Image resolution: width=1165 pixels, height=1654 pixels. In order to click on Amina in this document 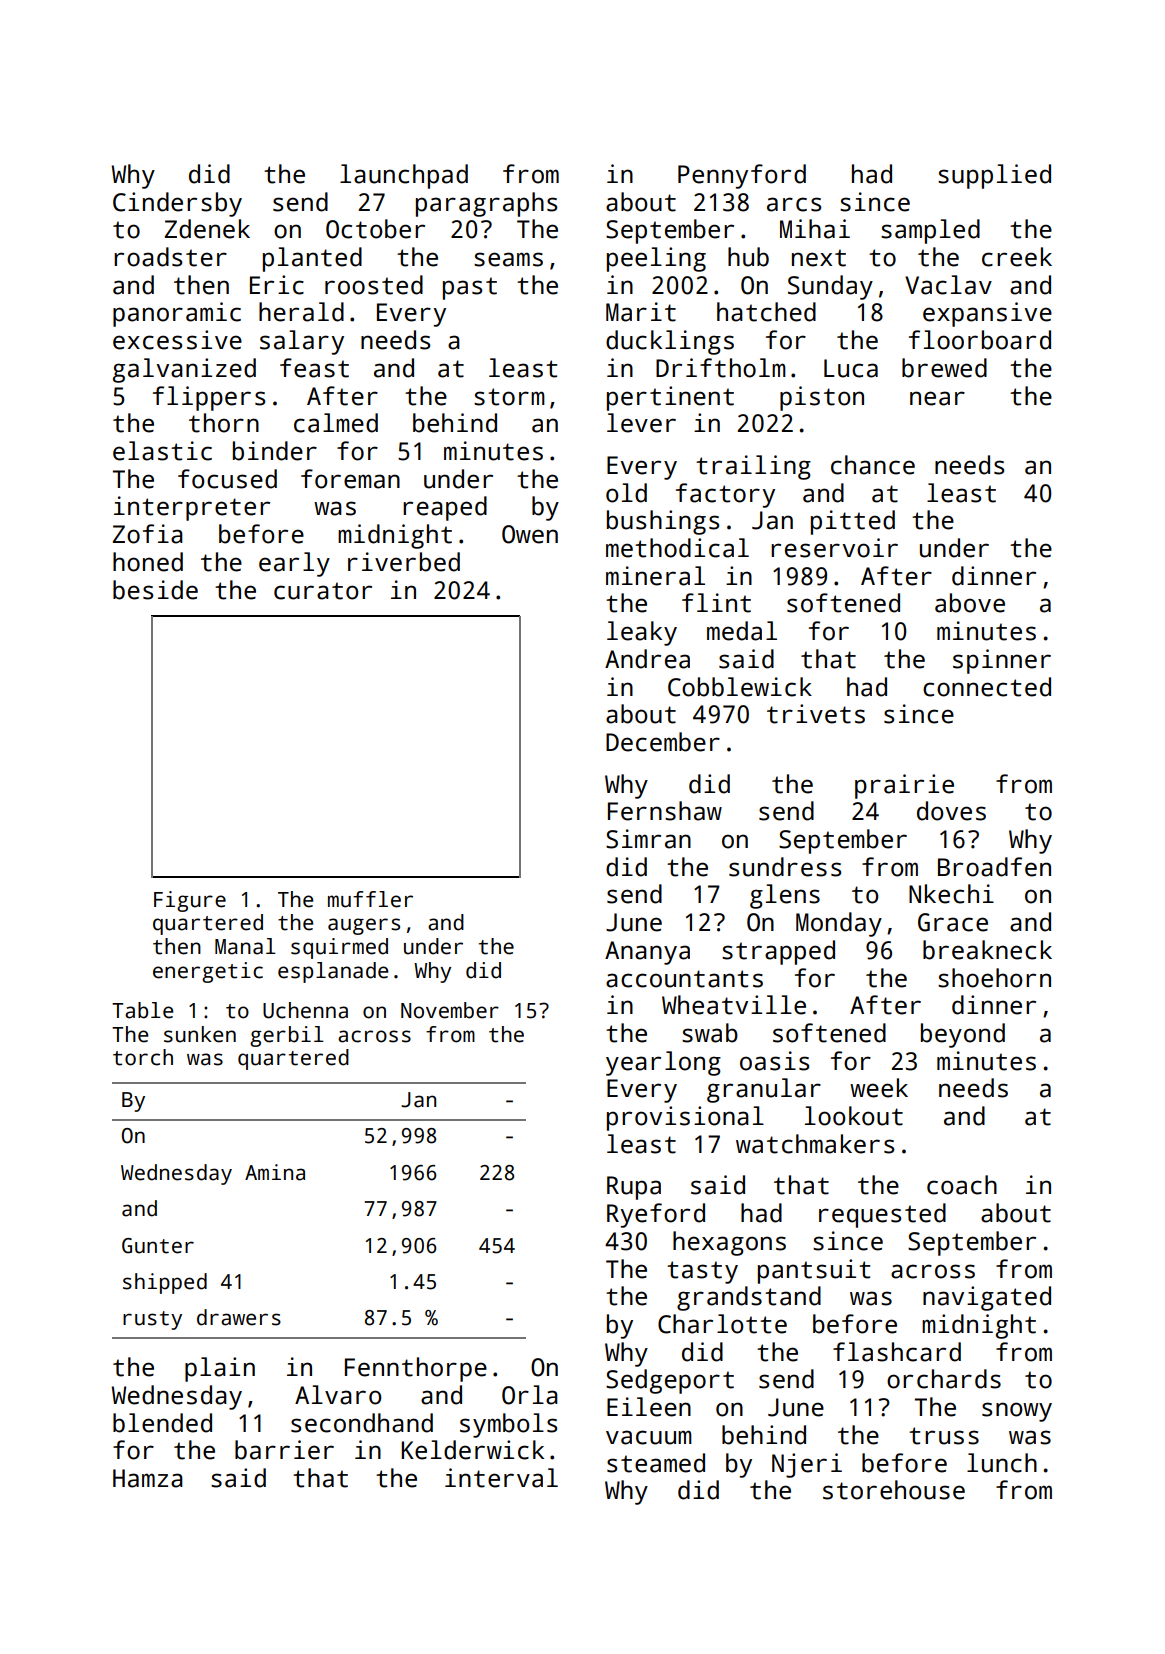, I will do `click(275, 1172)`.
